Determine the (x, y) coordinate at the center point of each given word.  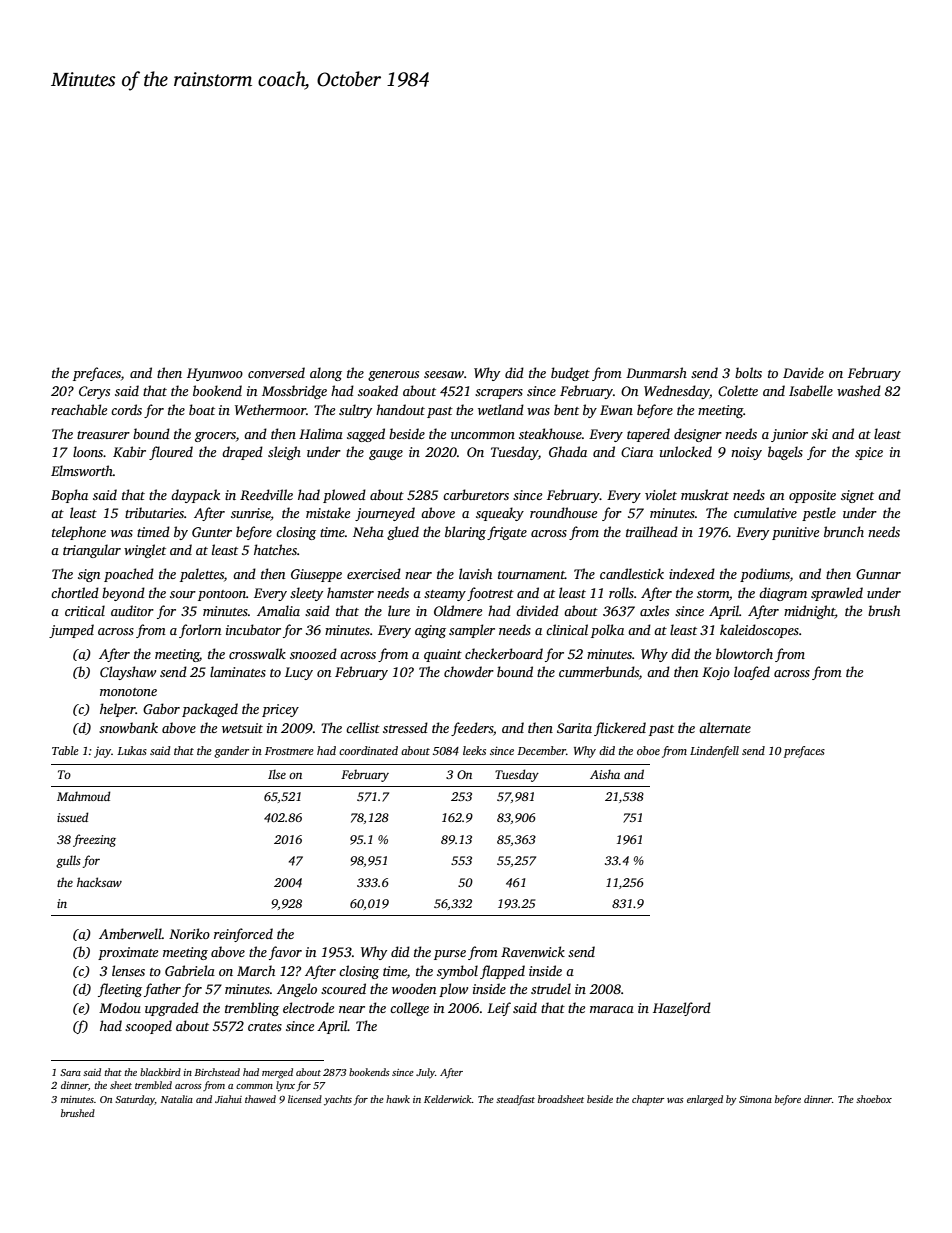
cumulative (765, 512)
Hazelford (682, 1009)
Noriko (189, 933)
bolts (748, 372)
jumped (71, 631)
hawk (398, 1099)
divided (537, 610)
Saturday (135, 1100)
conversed (276, 372)
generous (393, 376)
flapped (502, 972)
